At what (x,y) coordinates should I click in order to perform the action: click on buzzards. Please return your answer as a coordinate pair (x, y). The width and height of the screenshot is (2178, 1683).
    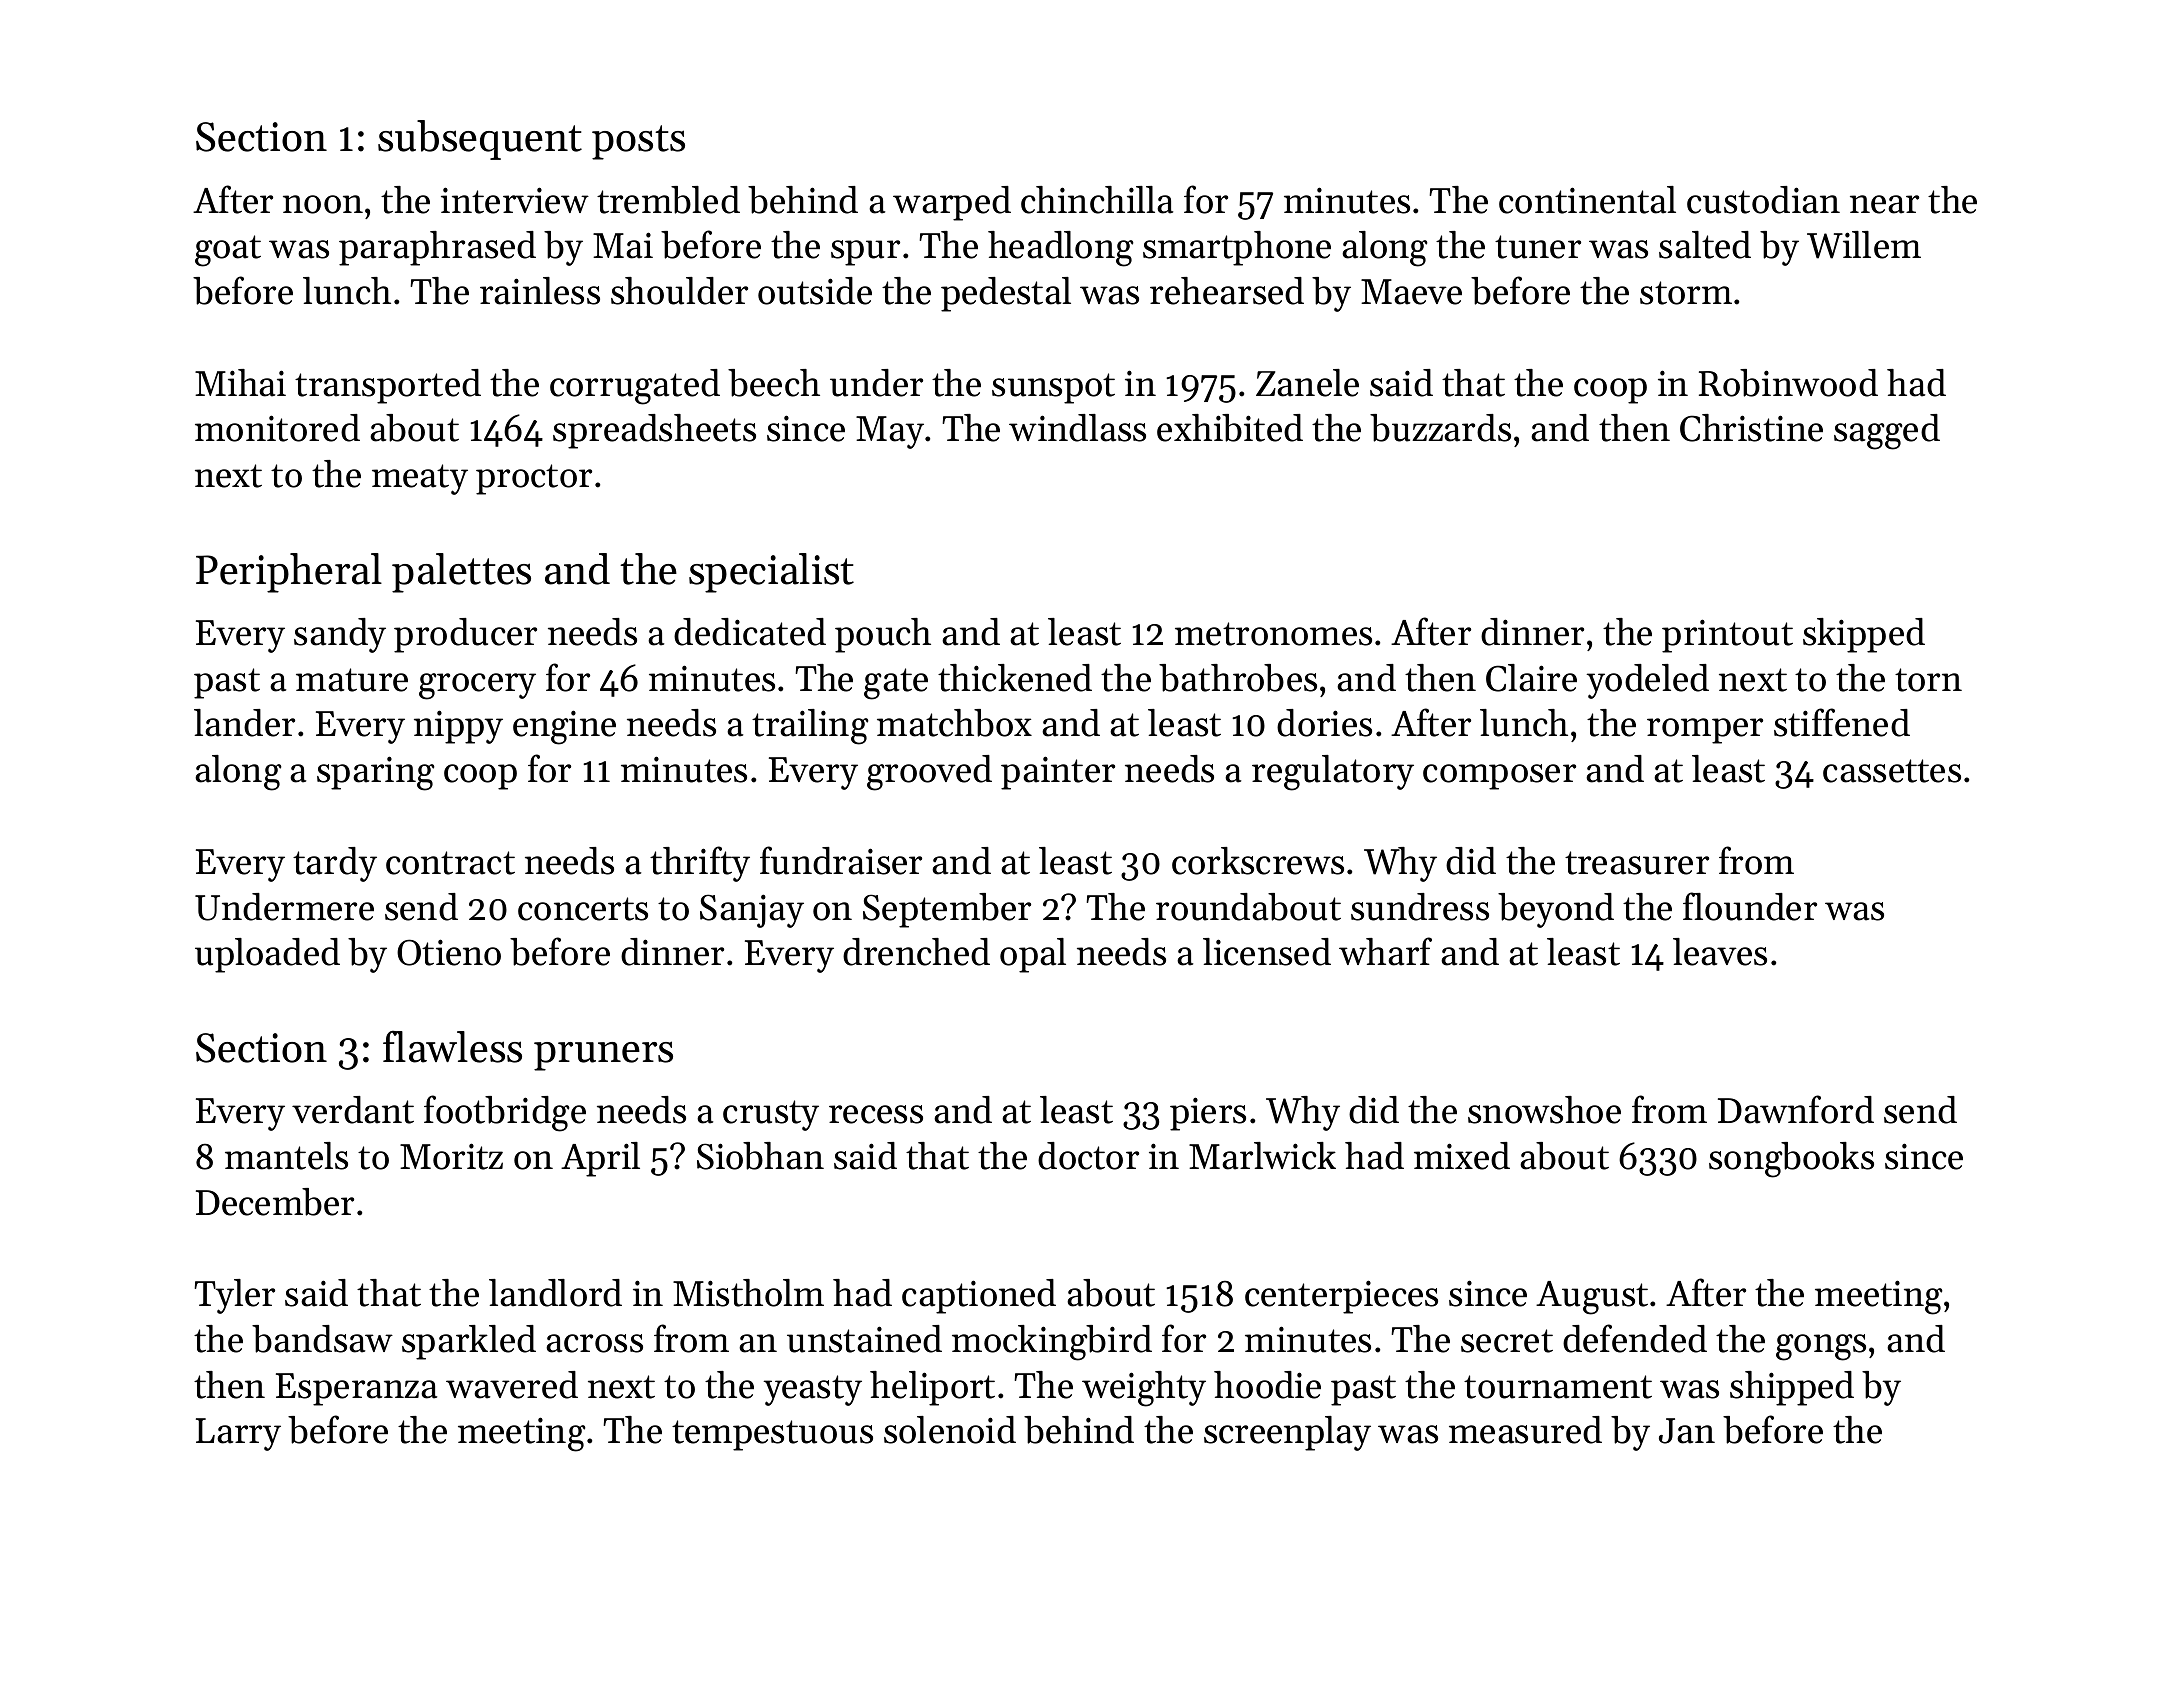
    Looking at the image, I should click on (1440, 428).
